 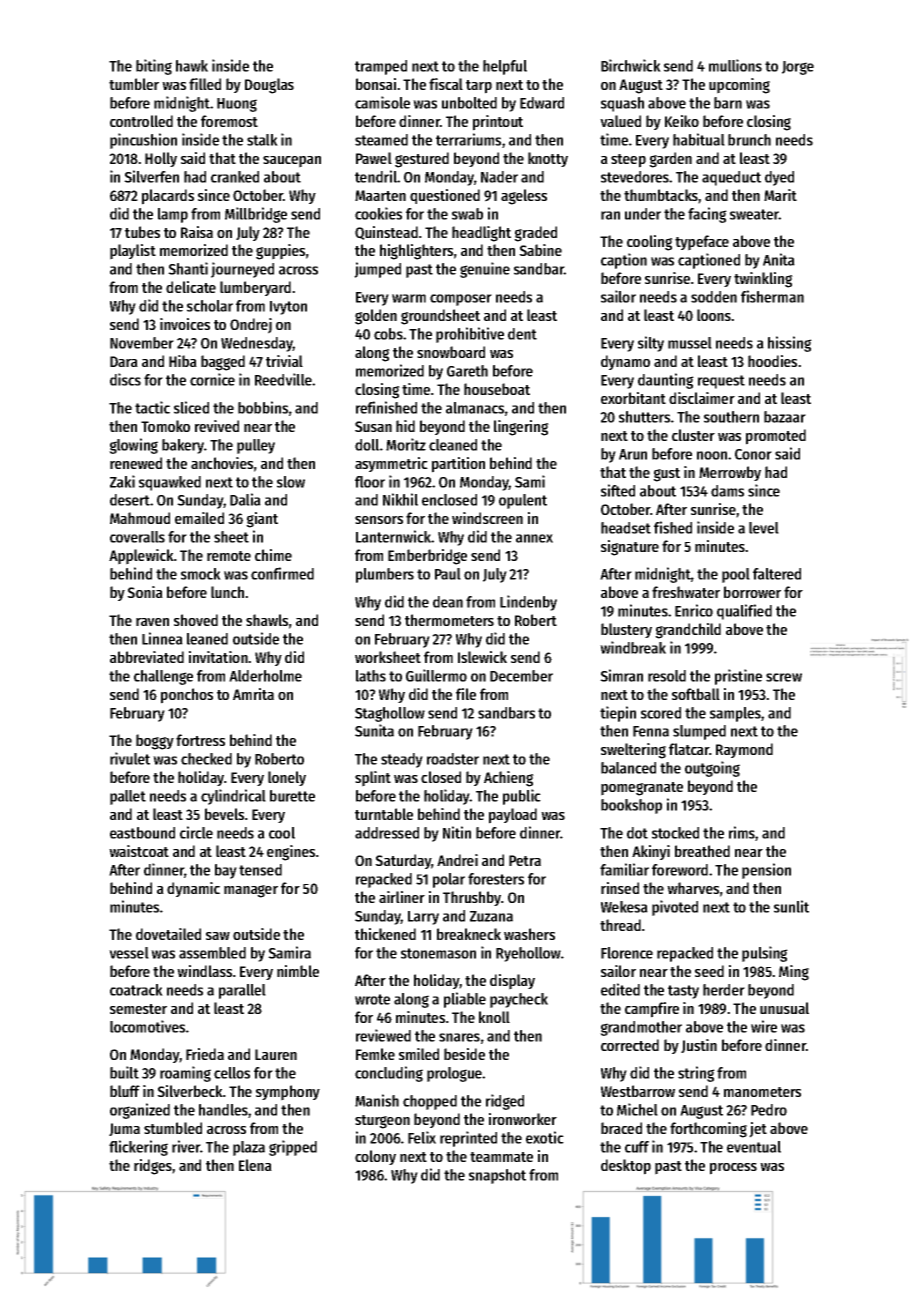 What do you see at coordinates (628, 768) in the screenshot?
I see `balanced` at bounding box center [628, 768].
